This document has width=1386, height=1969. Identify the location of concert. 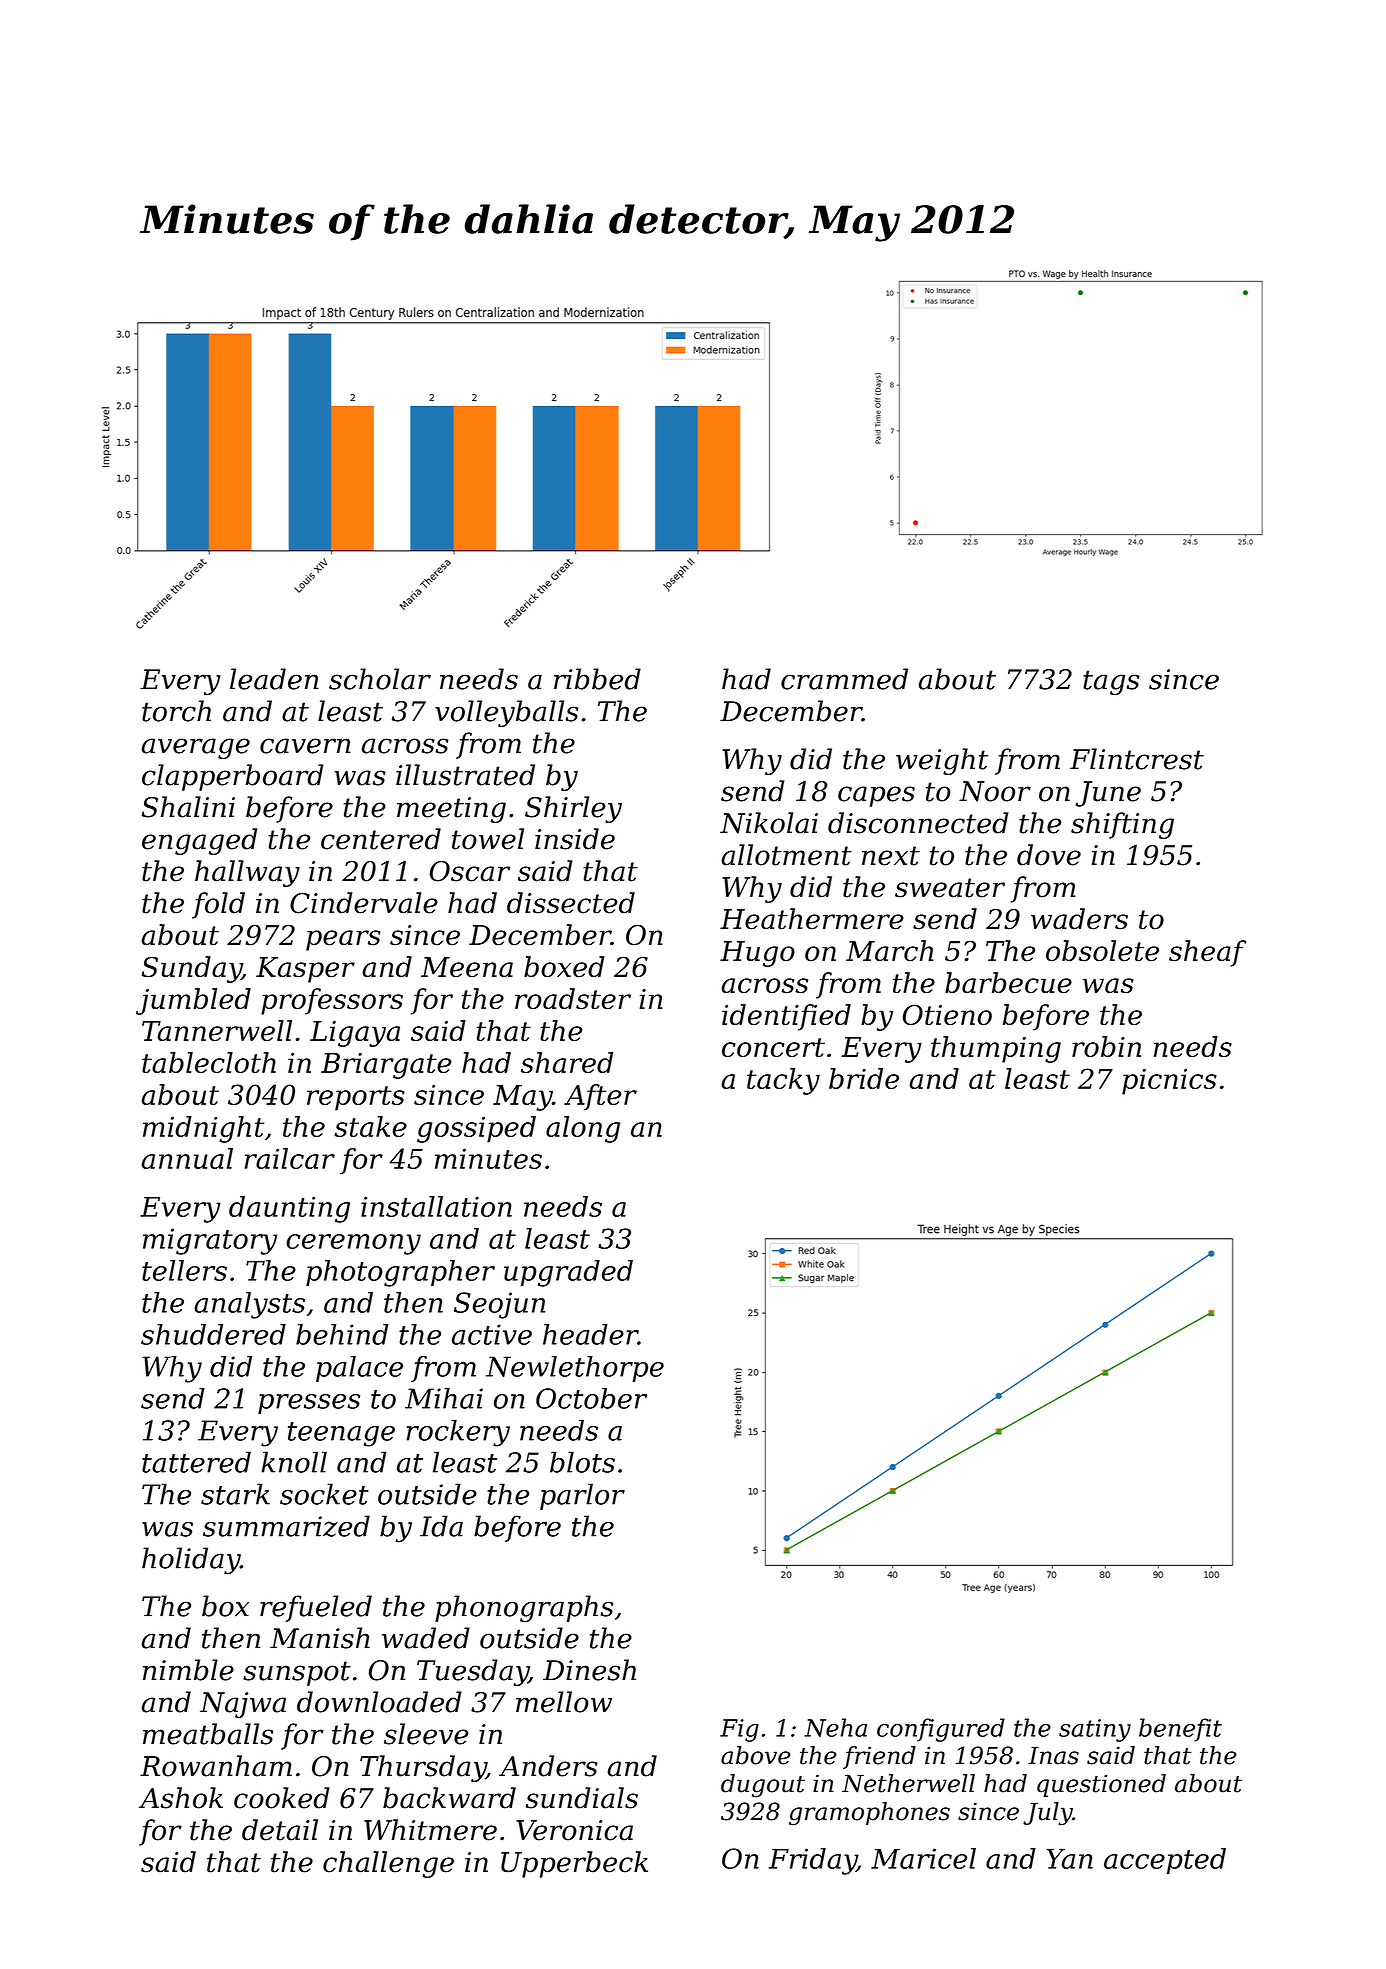
(773, 1047).
